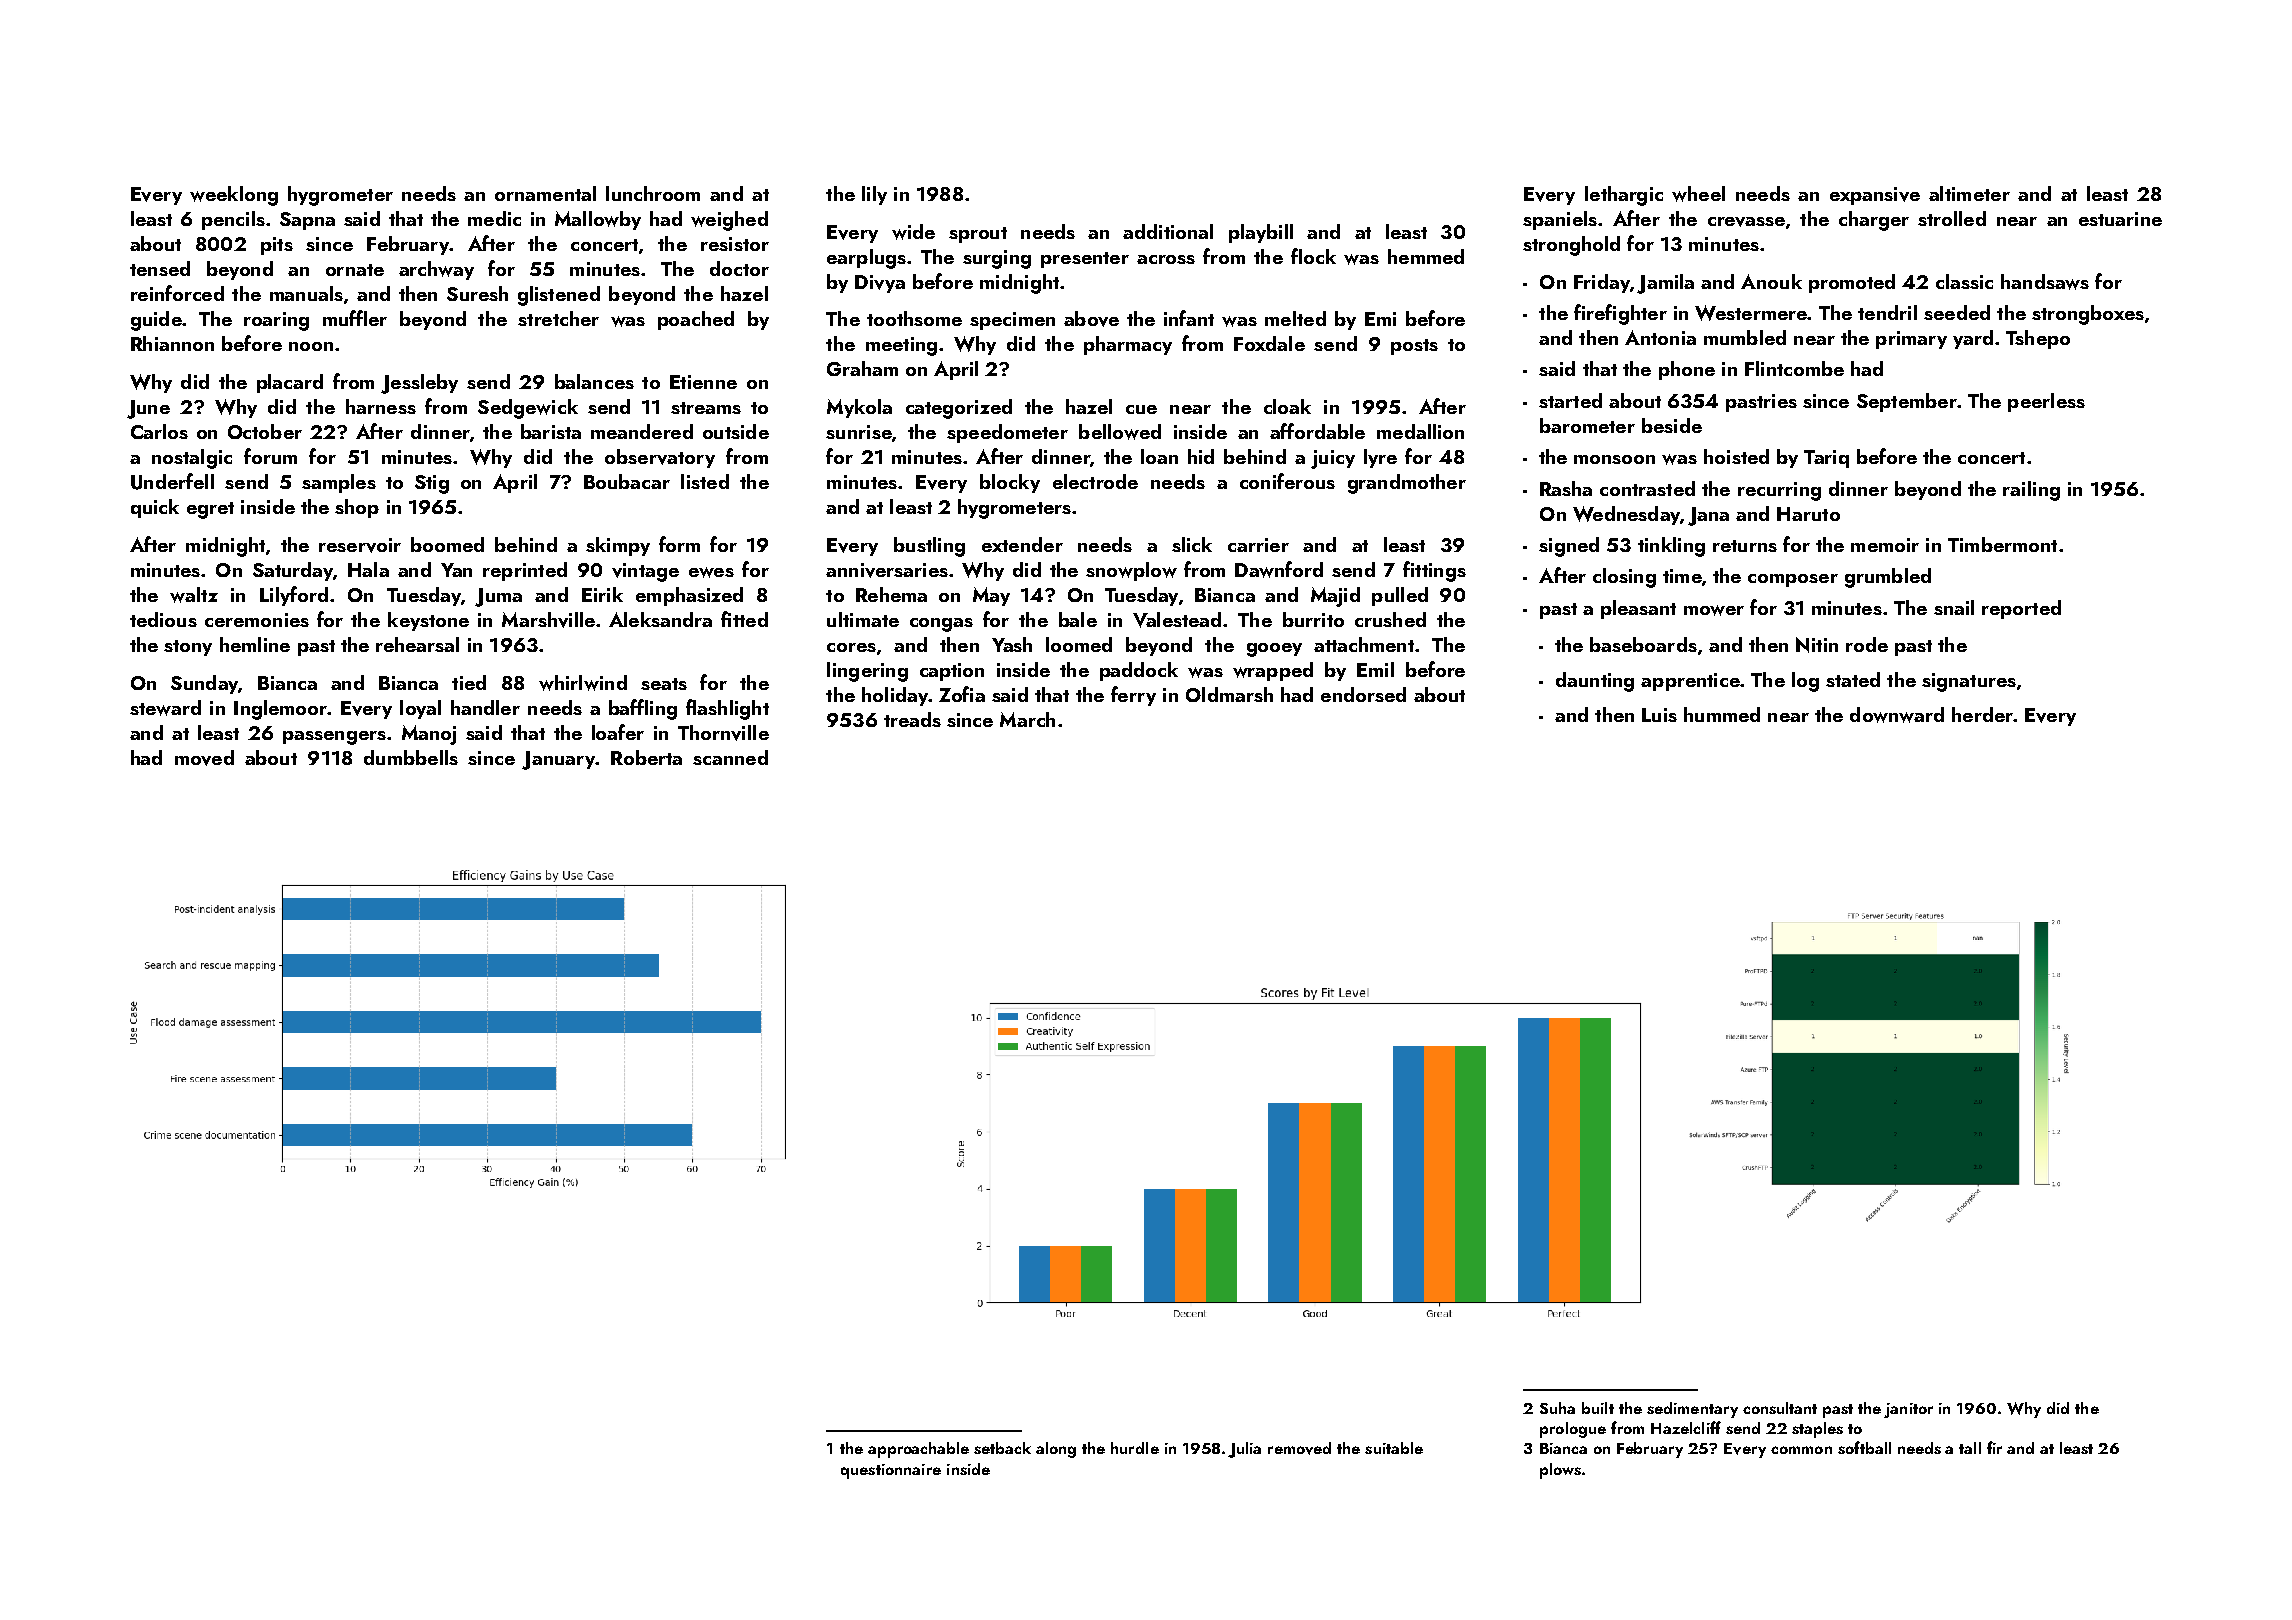 This document has width=2292, height=1620. Describe the element at coordinates (1279, 569) in the document. I see `Dawnford` at that location.
